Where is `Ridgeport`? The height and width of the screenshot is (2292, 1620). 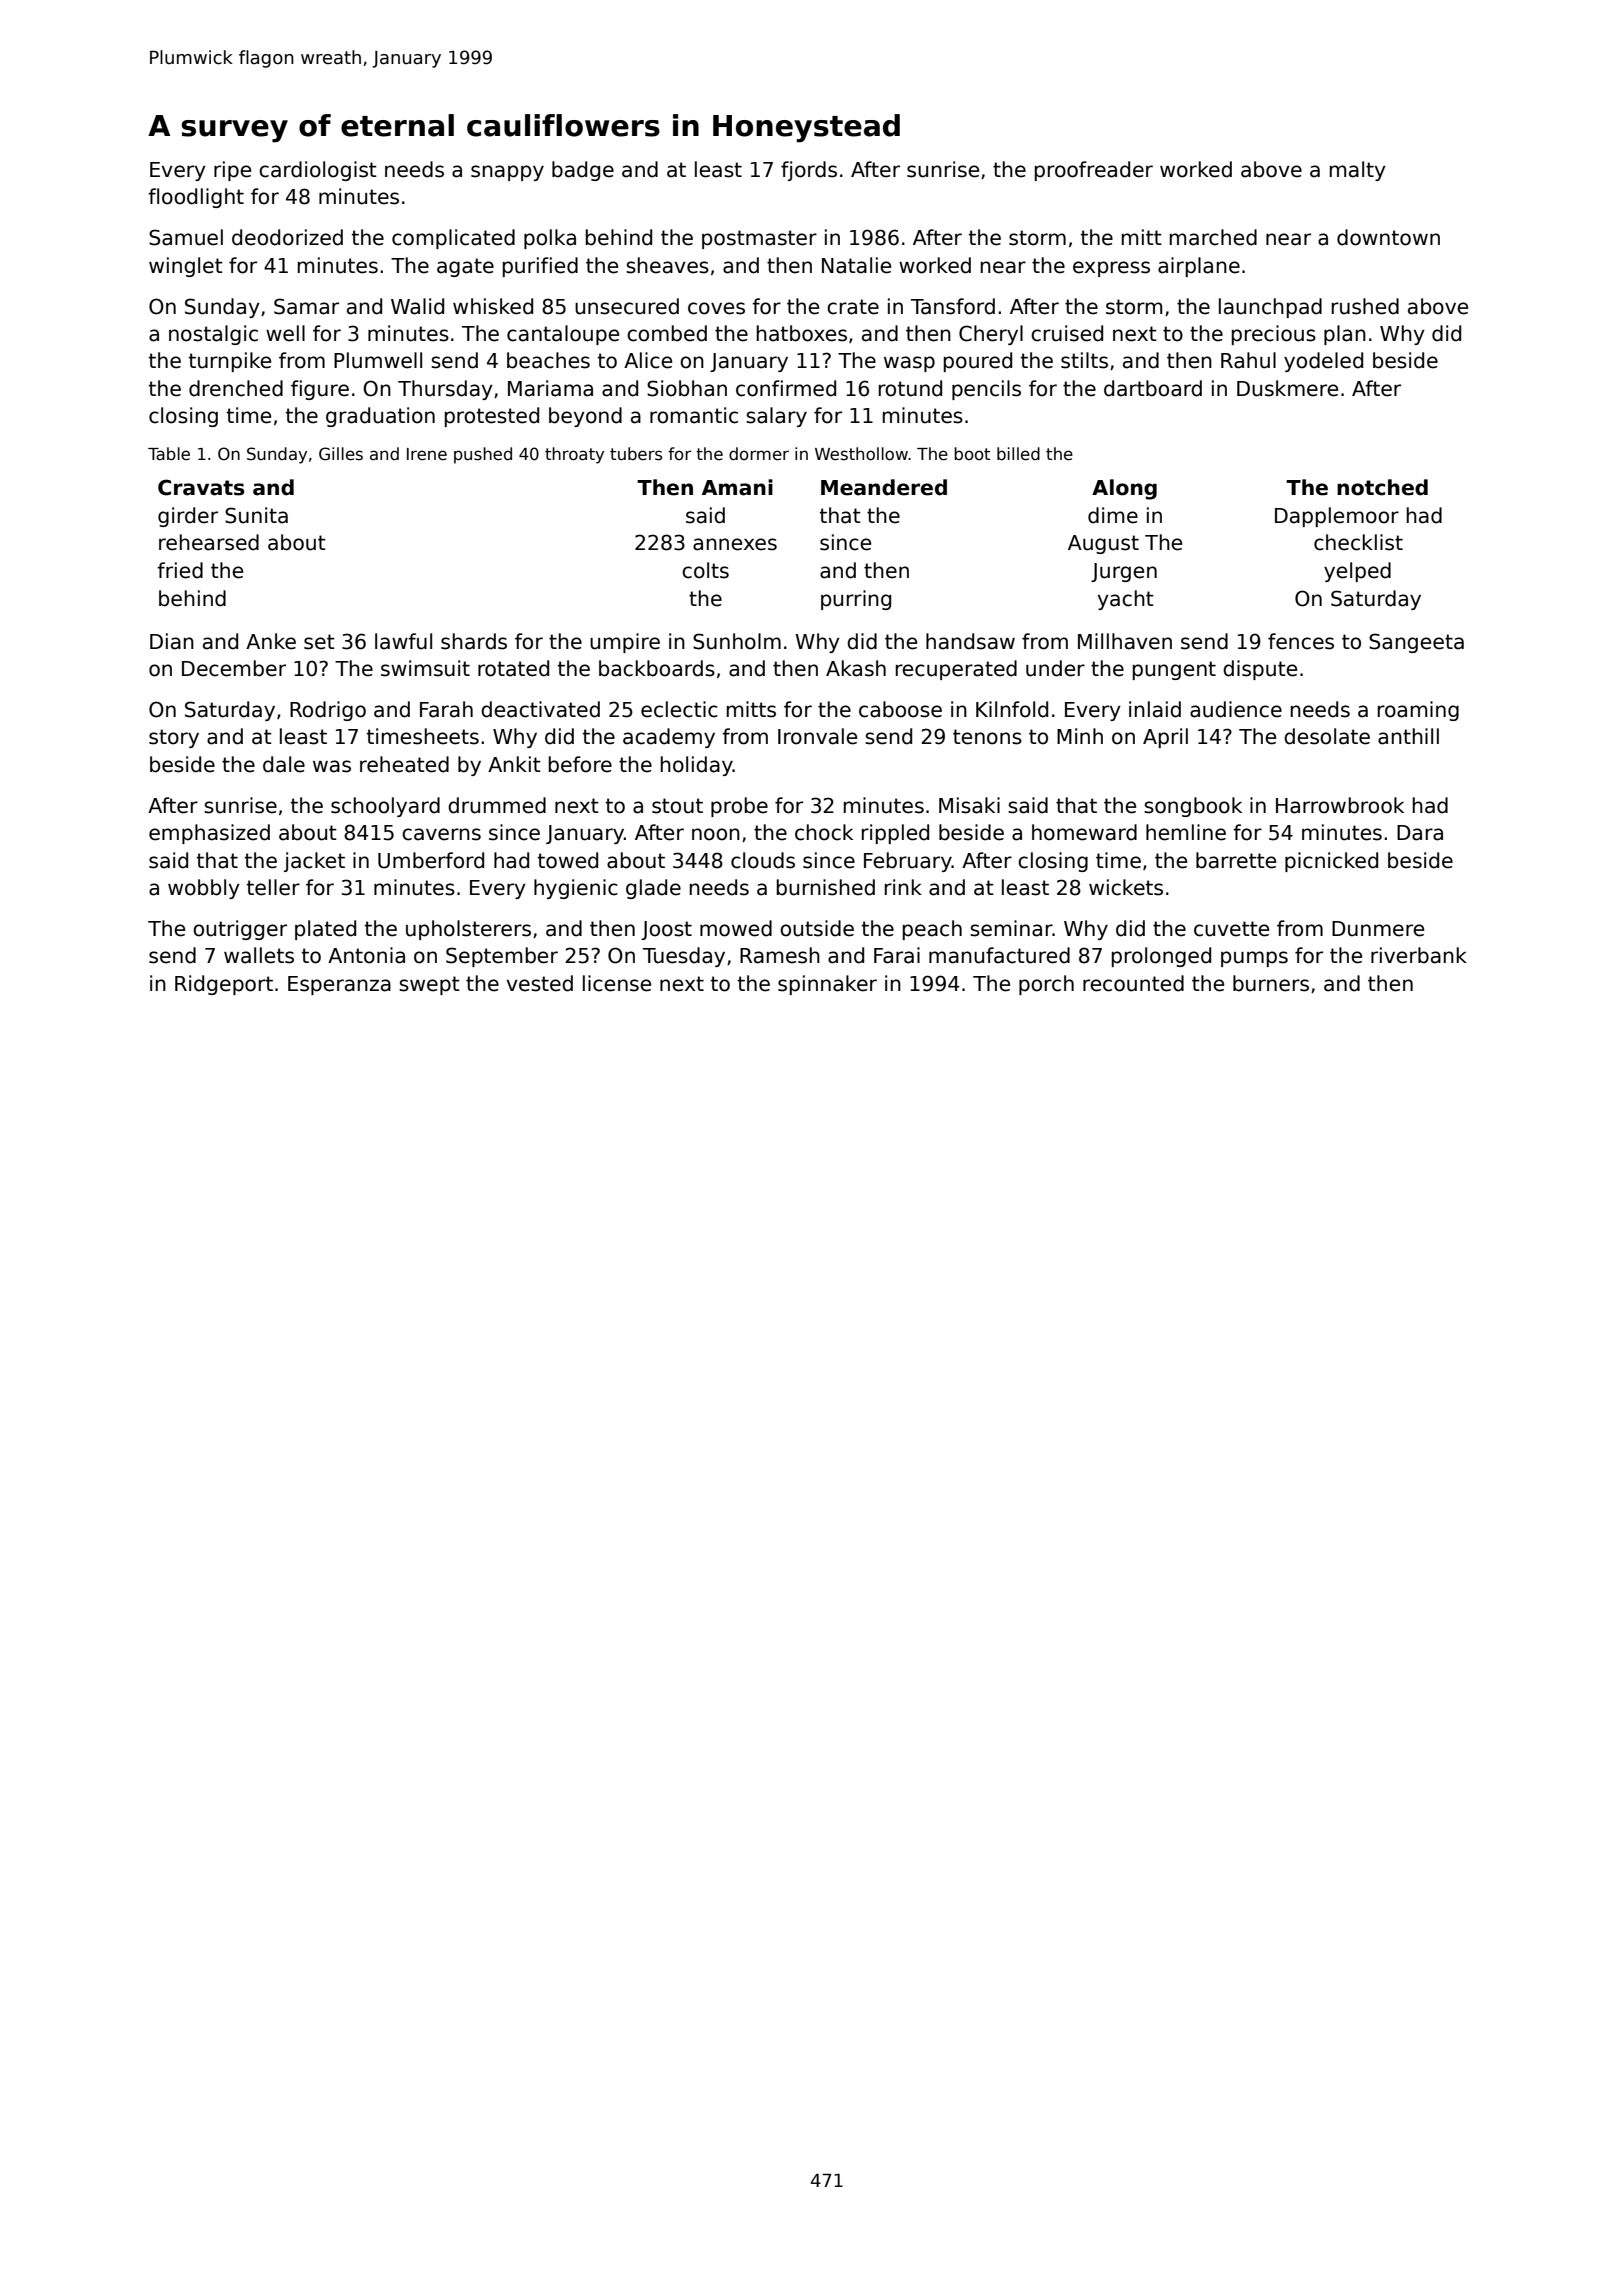 Ridgeport is located at coordinates (224, 985).
